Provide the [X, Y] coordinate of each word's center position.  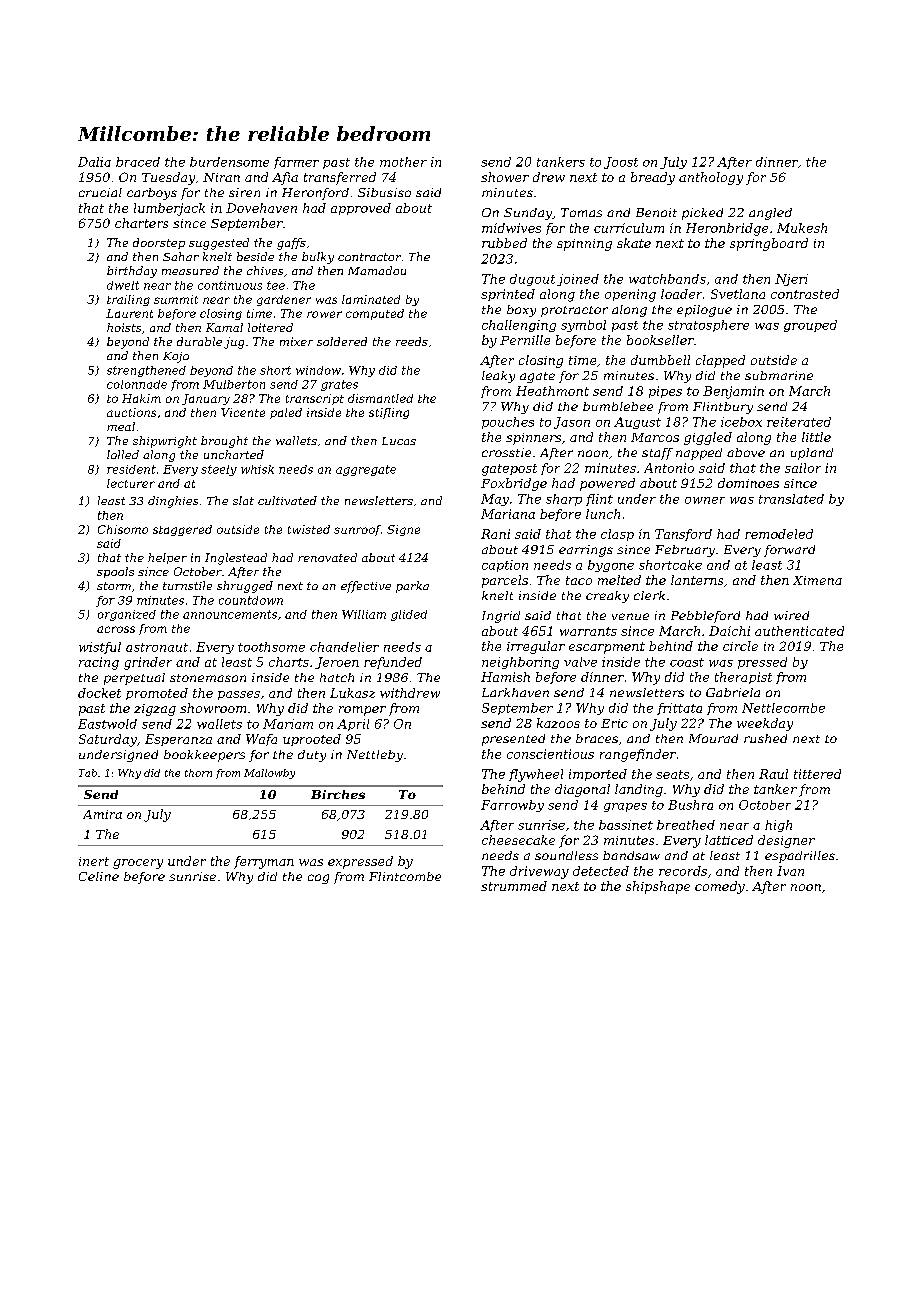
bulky [318, 258]
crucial [100, 192]
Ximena [817, 580]
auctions [131, 412]
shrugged [245, 587]
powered [607, 484]
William [364, 614]
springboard [769, 244]
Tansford [683, 535]
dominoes [748, 483]
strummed [514, 886]
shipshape [658, 887]
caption [505, 566]
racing [99, 663]
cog [318, 879]
